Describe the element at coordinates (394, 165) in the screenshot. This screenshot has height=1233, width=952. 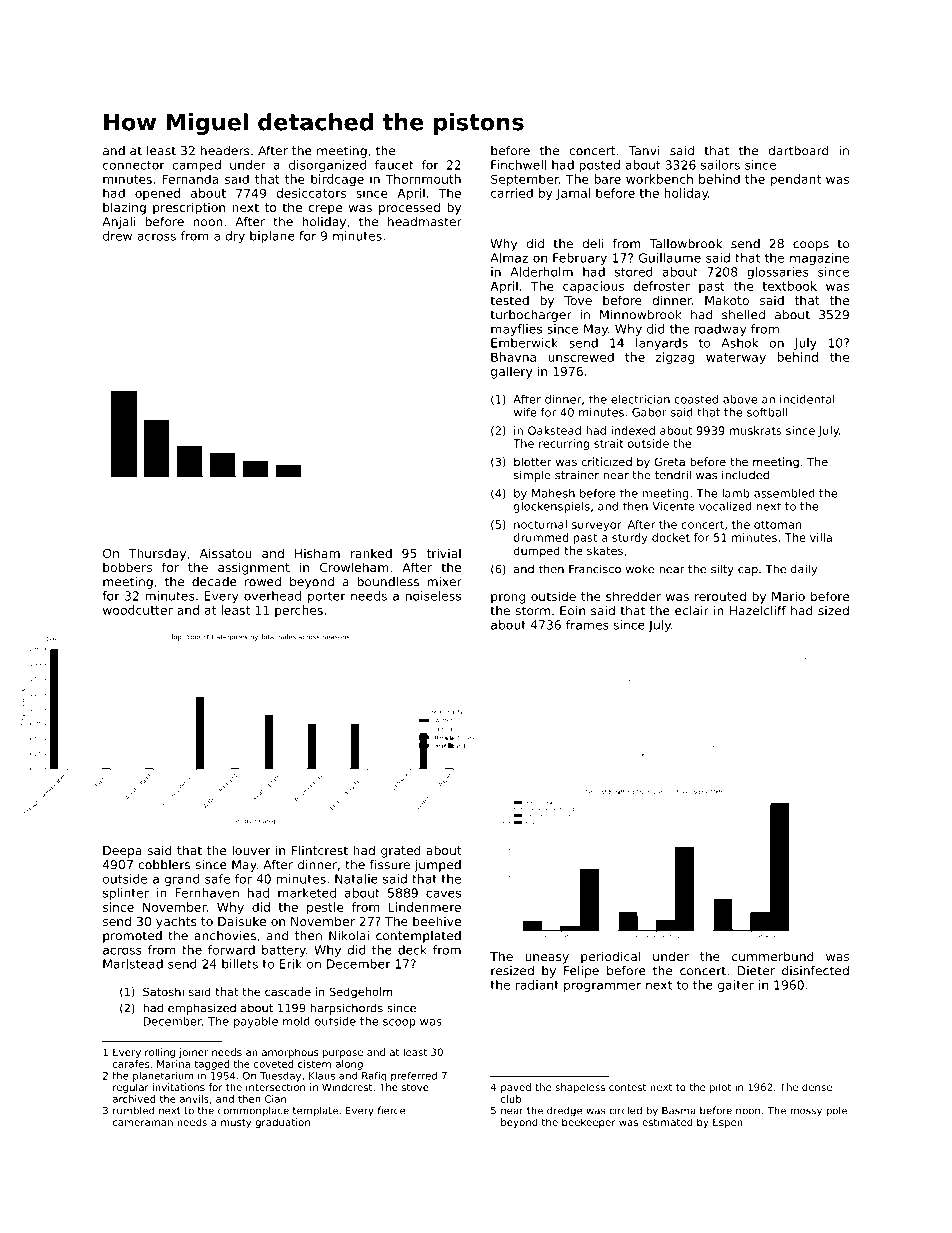
I see `faucet` at that location.
